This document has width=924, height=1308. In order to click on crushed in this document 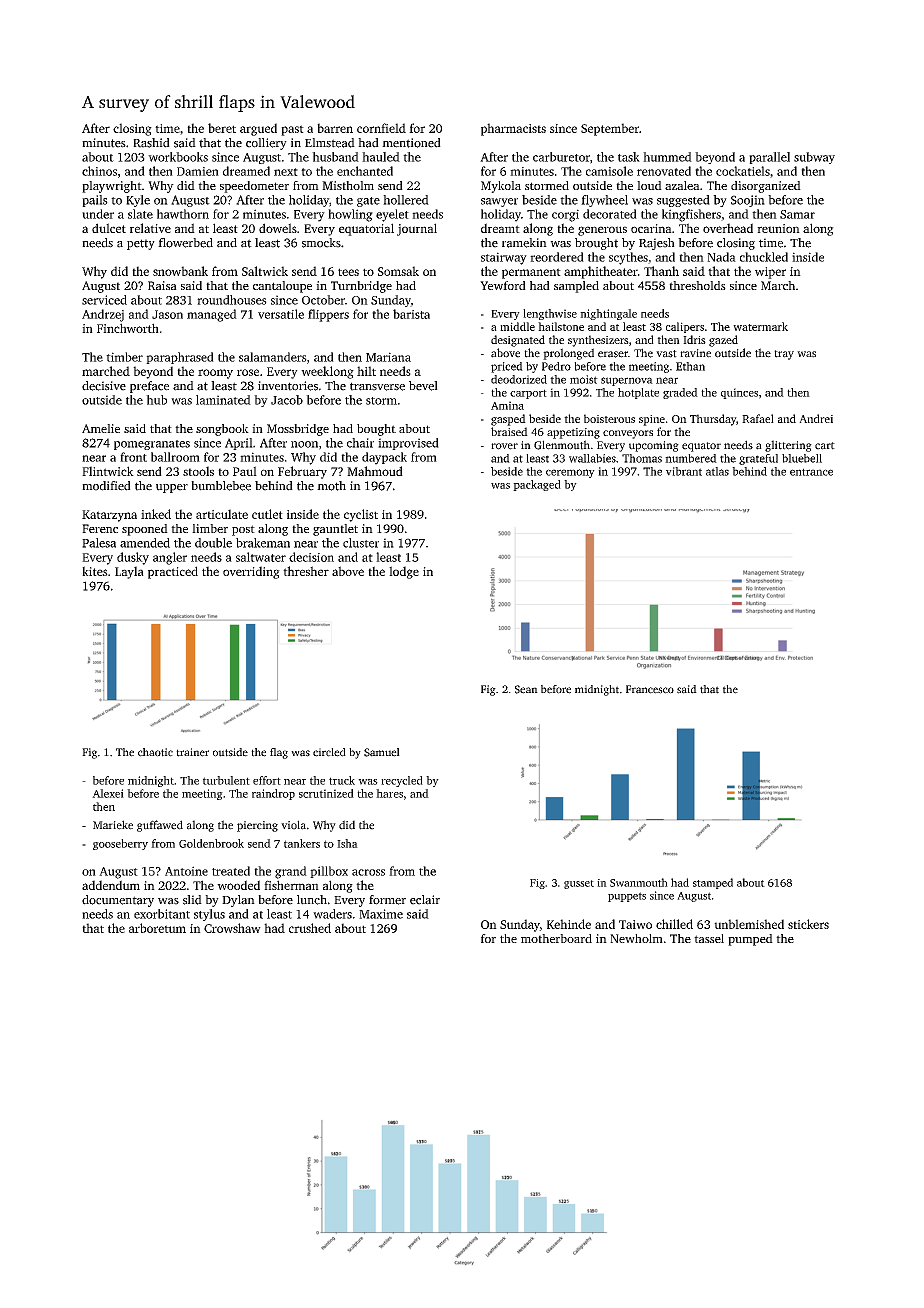, I will do `click(310, 928)`.
